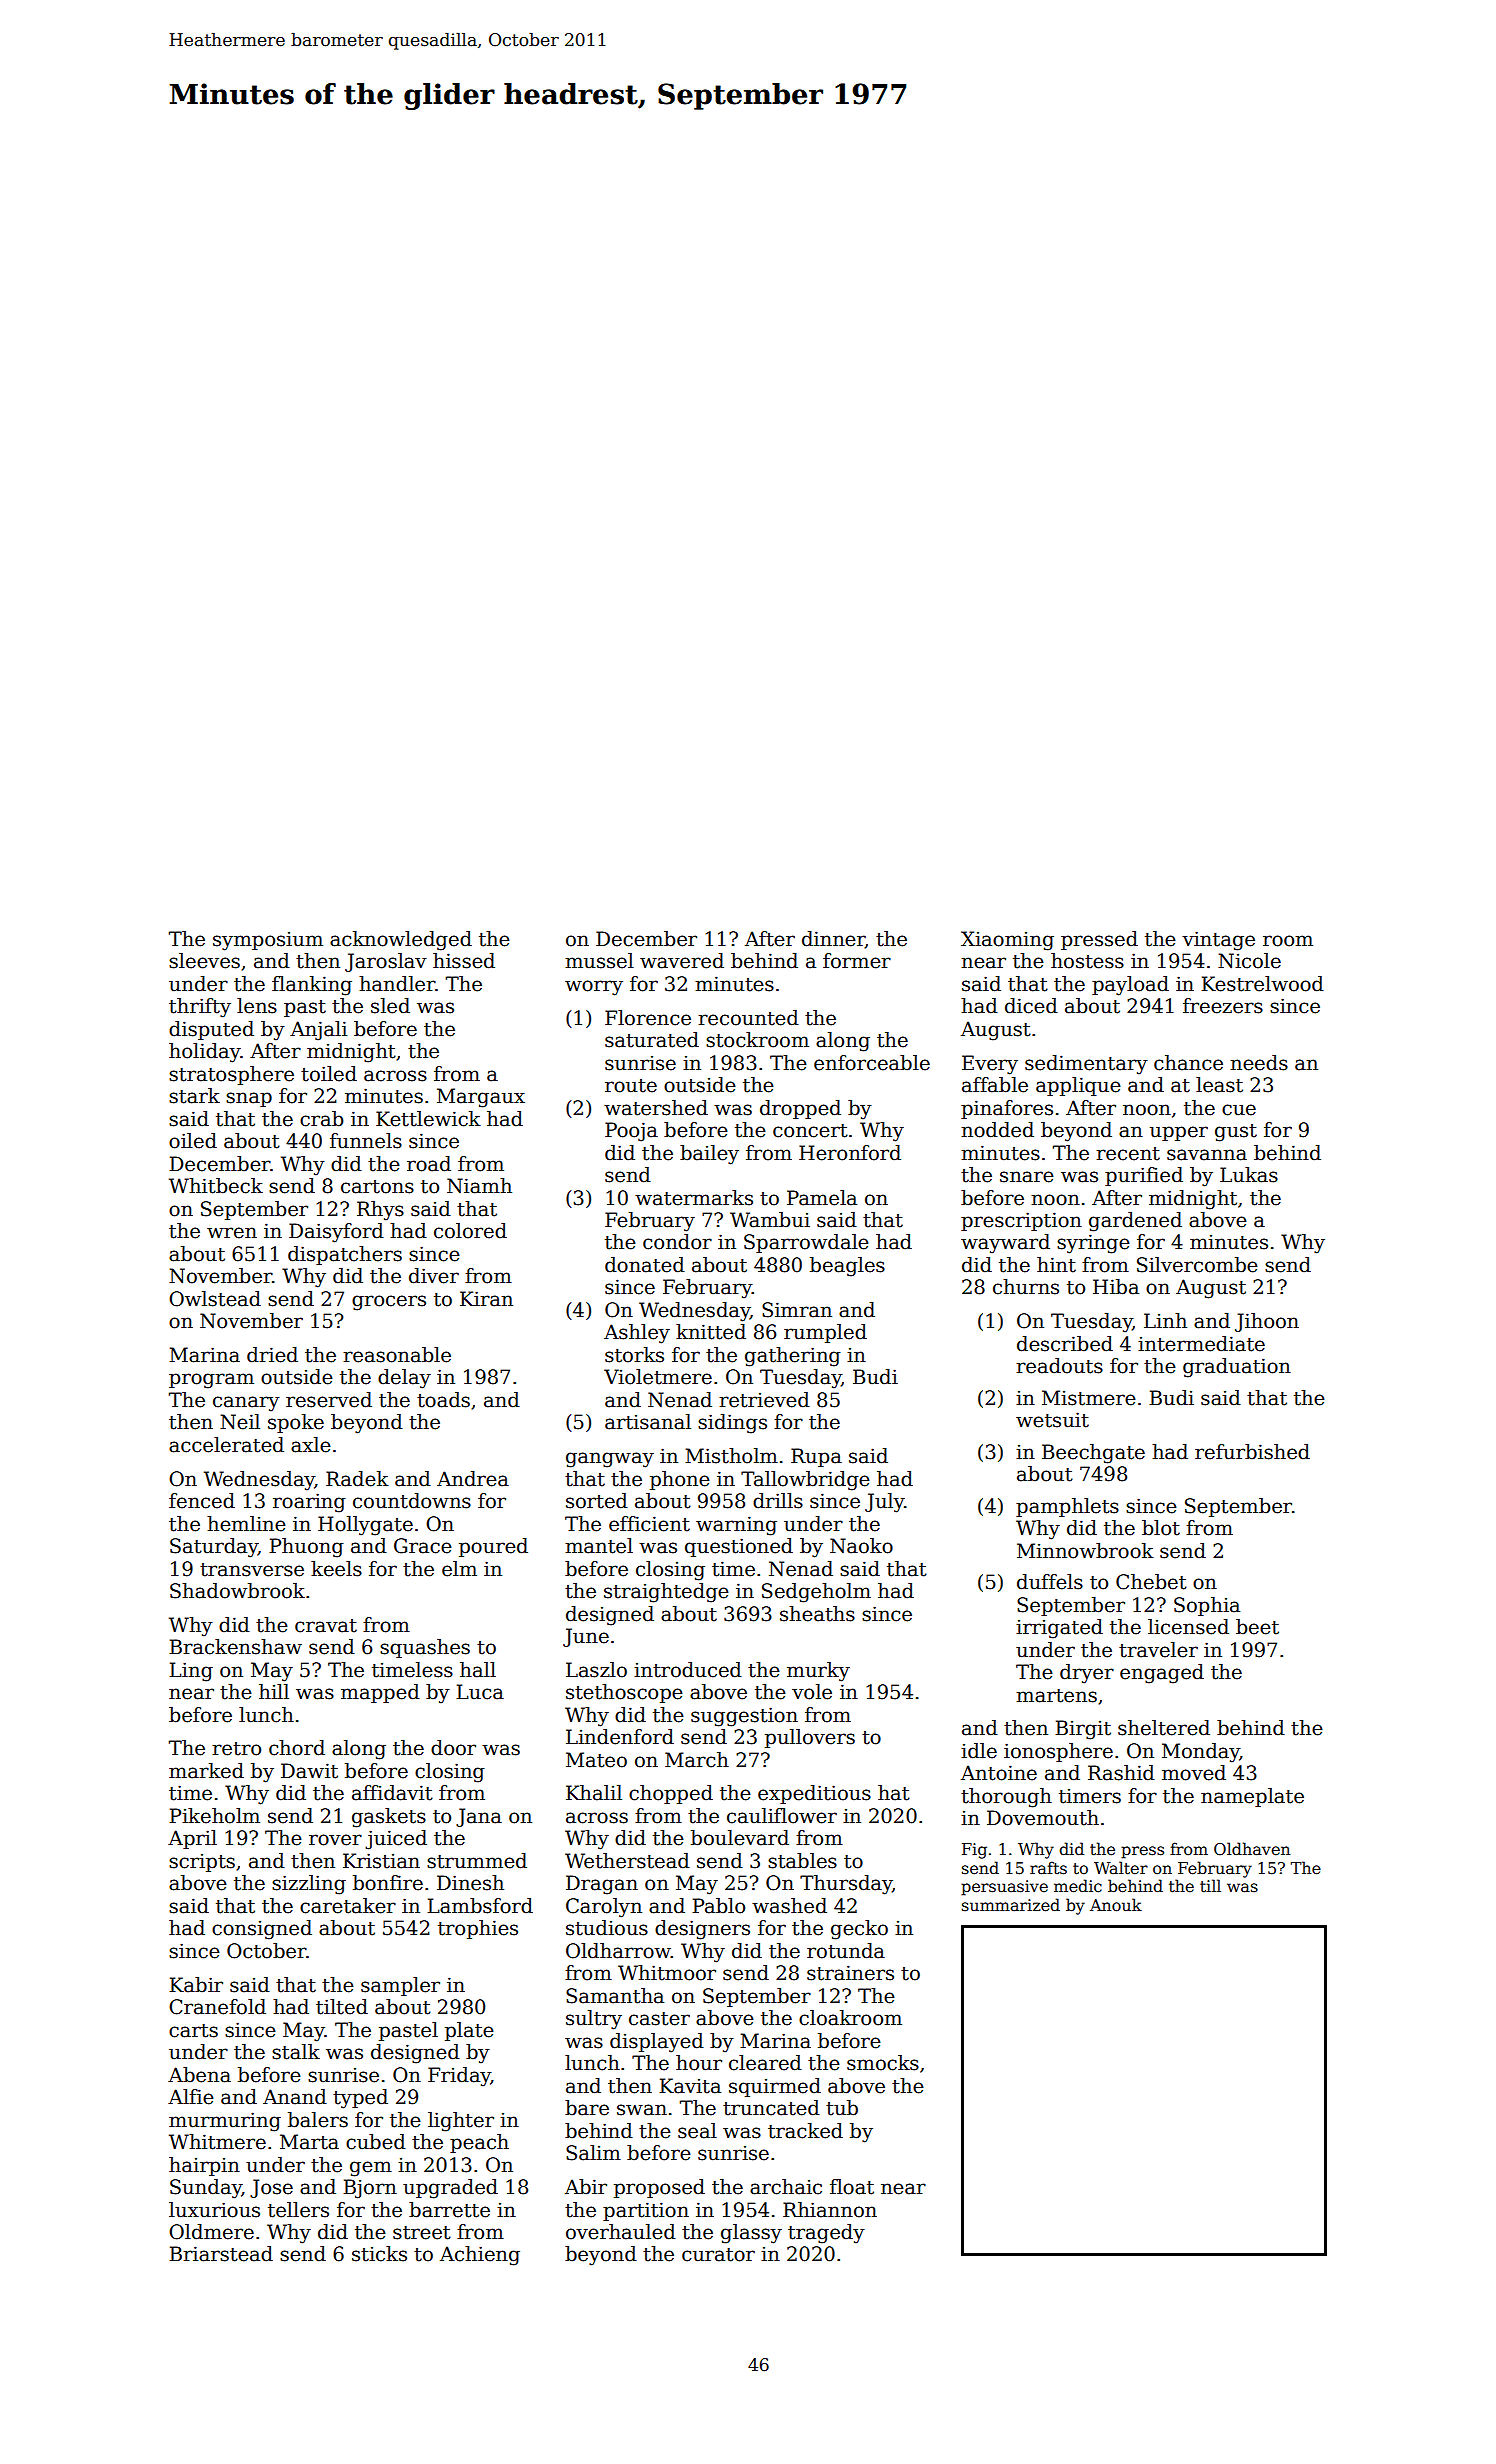 This screenshot has width=1496, height=2464. I want to click on curator, so click(718, 2255).
